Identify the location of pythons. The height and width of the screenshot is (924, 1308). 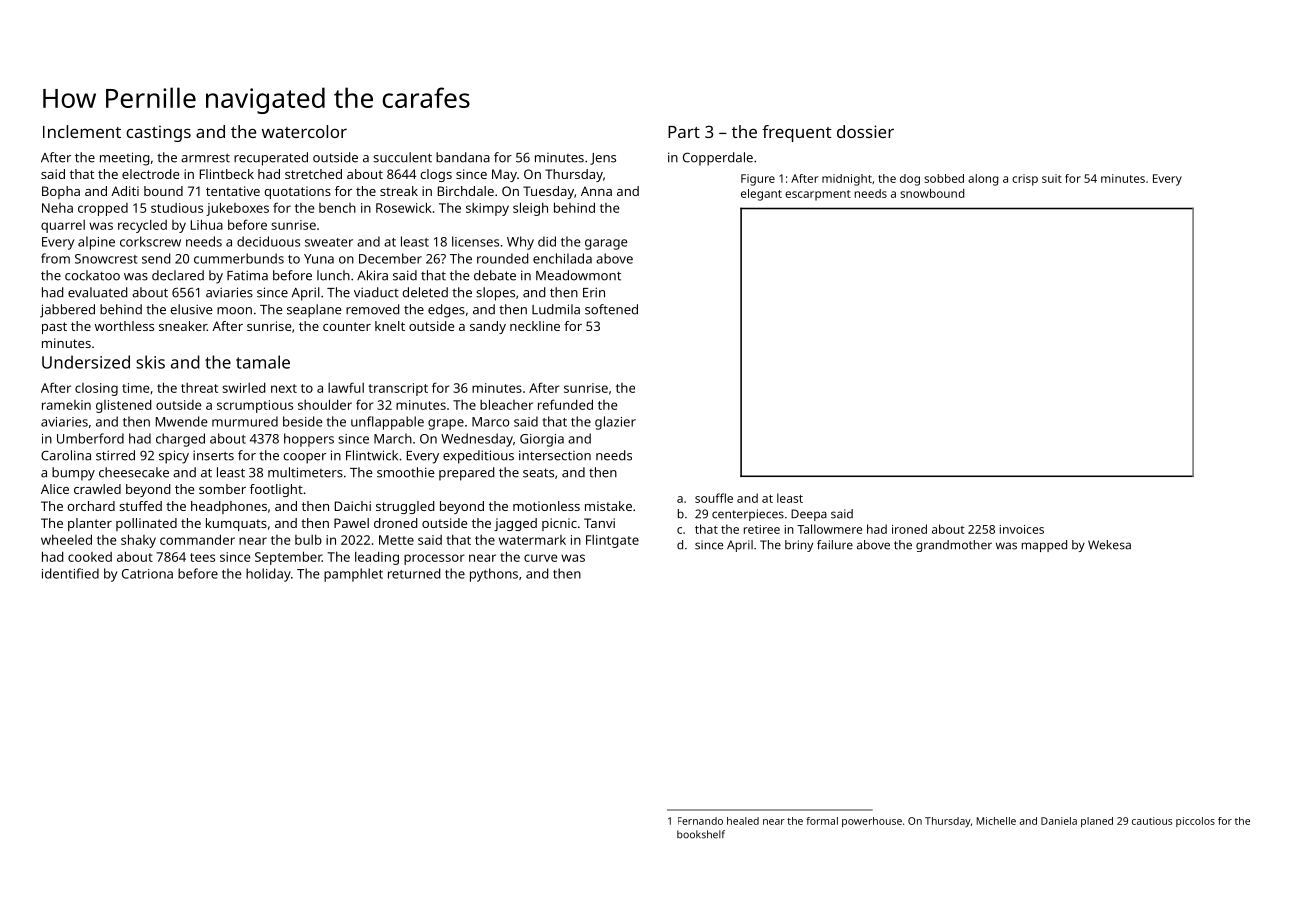
(494, 575).
